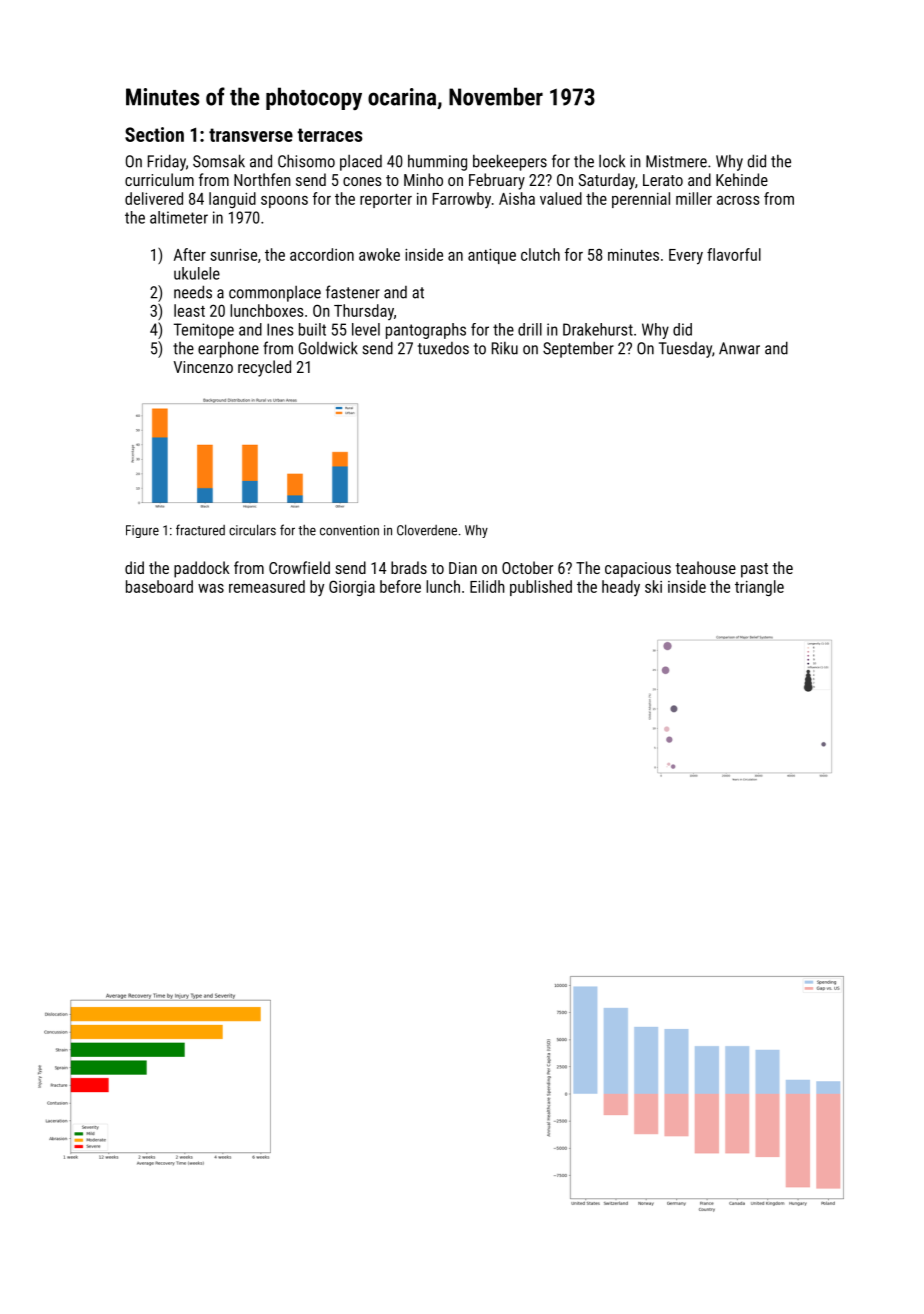 The width and height of the screenshot is (924, 1314). I want to click on placed, so click(361, 163).
